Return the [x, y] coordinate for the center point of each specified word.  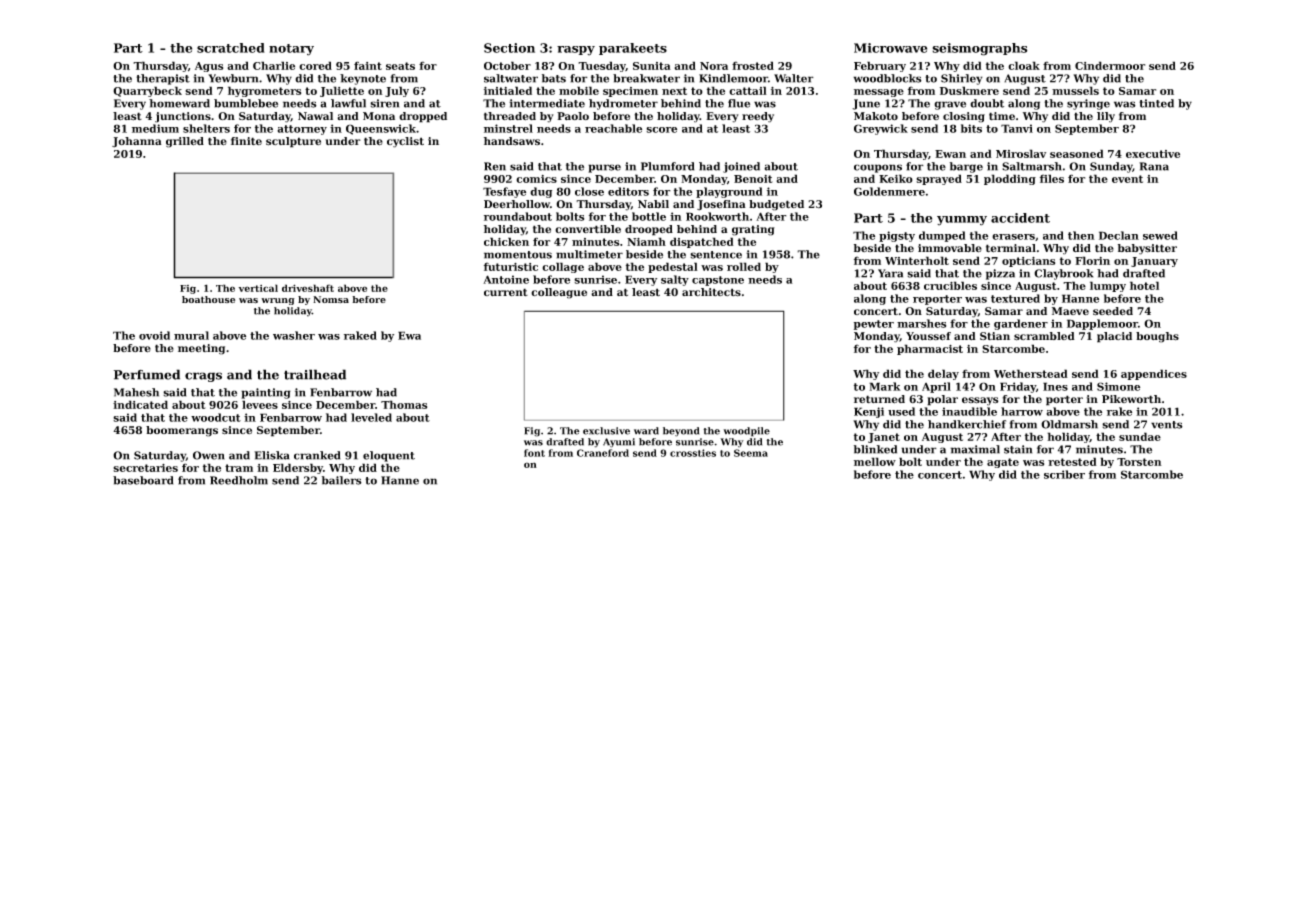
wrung [278, 301]
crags [203, 377]
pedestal [673, 267]
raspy [576, 51]
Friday [1018, 387]
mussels [1075, 90]
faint [368, 65]
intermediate [547, 103]
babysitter [1147, 249]
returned [879, 399]
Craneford [603, 453]
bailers [342, 480]
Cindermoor [1110, 65]
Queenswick [381, 129]
